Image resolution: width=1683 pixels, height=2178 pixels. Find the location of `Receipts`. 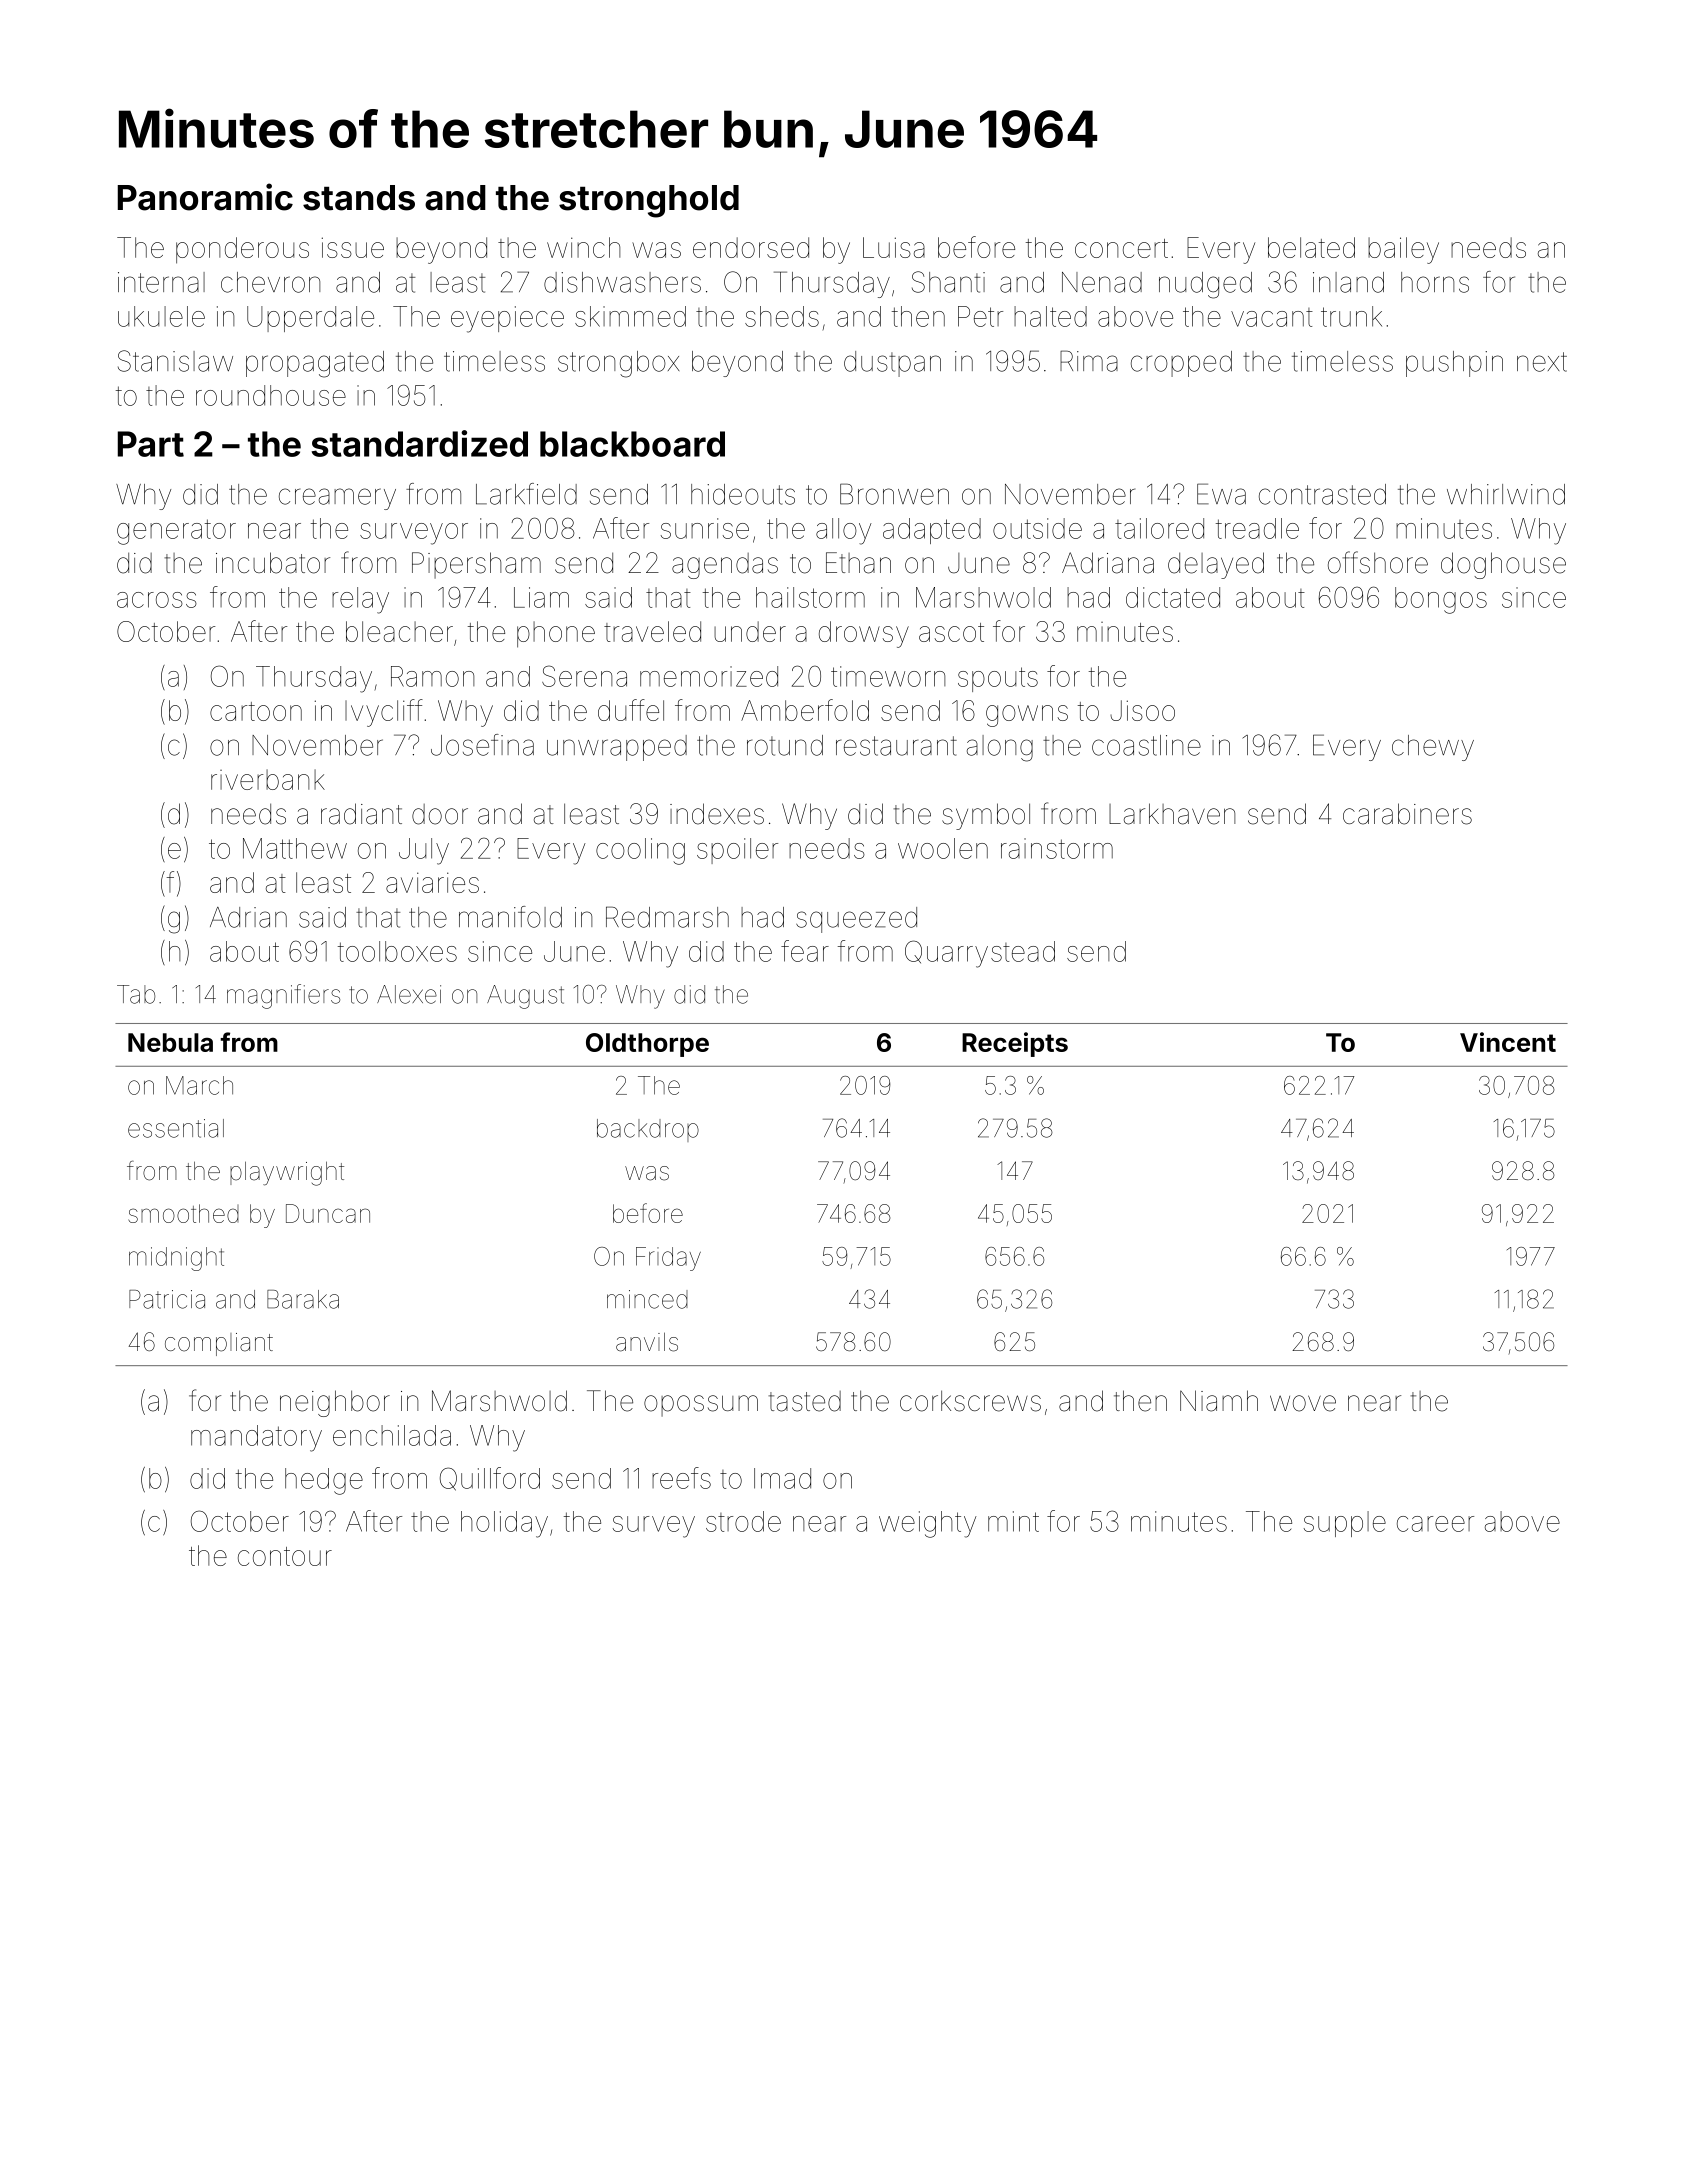

Receipts is located at coordinates (1015, 1044).
